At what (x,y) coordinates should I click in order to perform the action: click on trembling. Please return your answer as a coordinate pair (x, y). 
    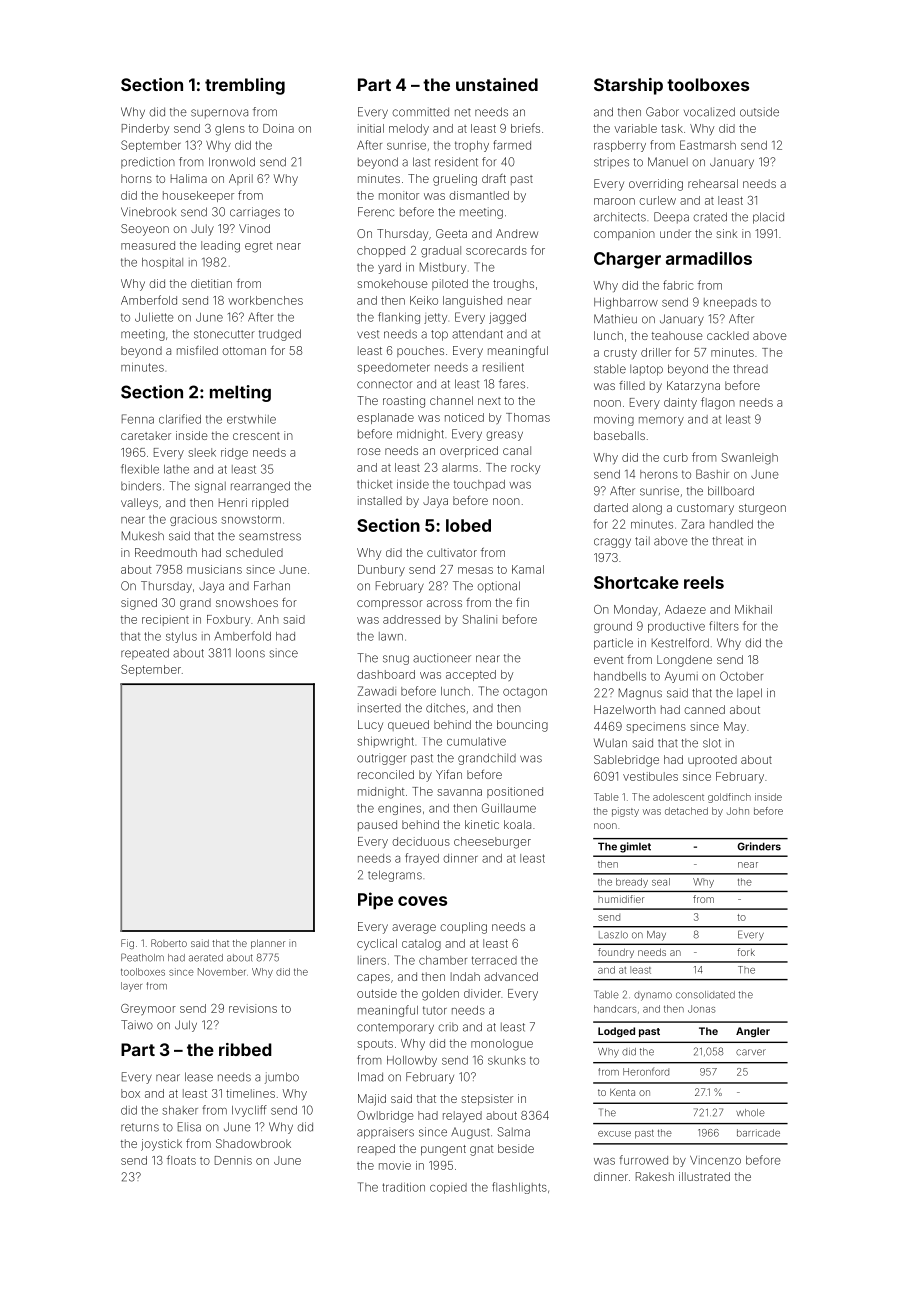
    Looking at the image, I should click on (245, 86).
